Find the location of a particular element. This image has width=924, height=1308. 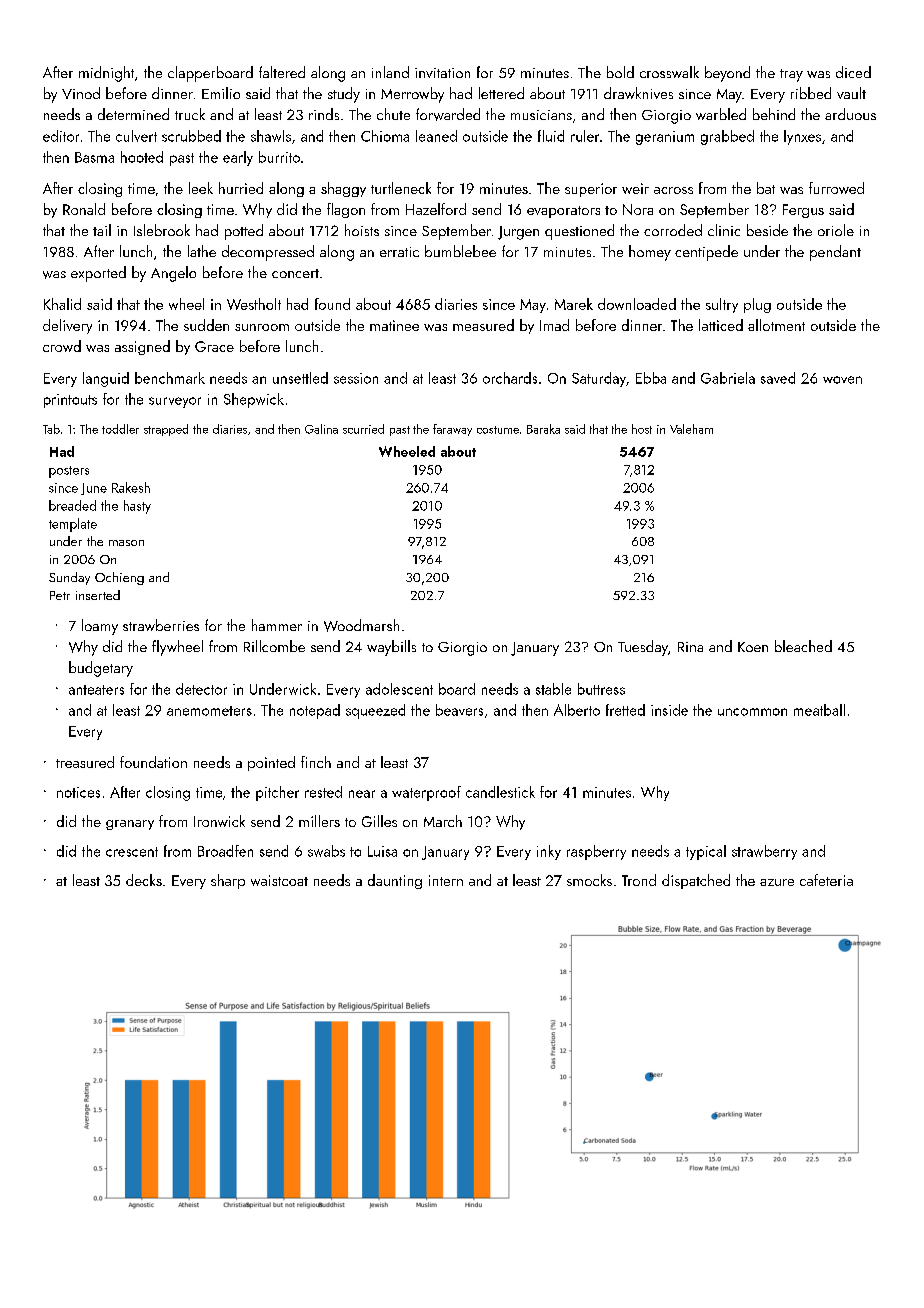

strawberry is located at coordinates (764, 852).
